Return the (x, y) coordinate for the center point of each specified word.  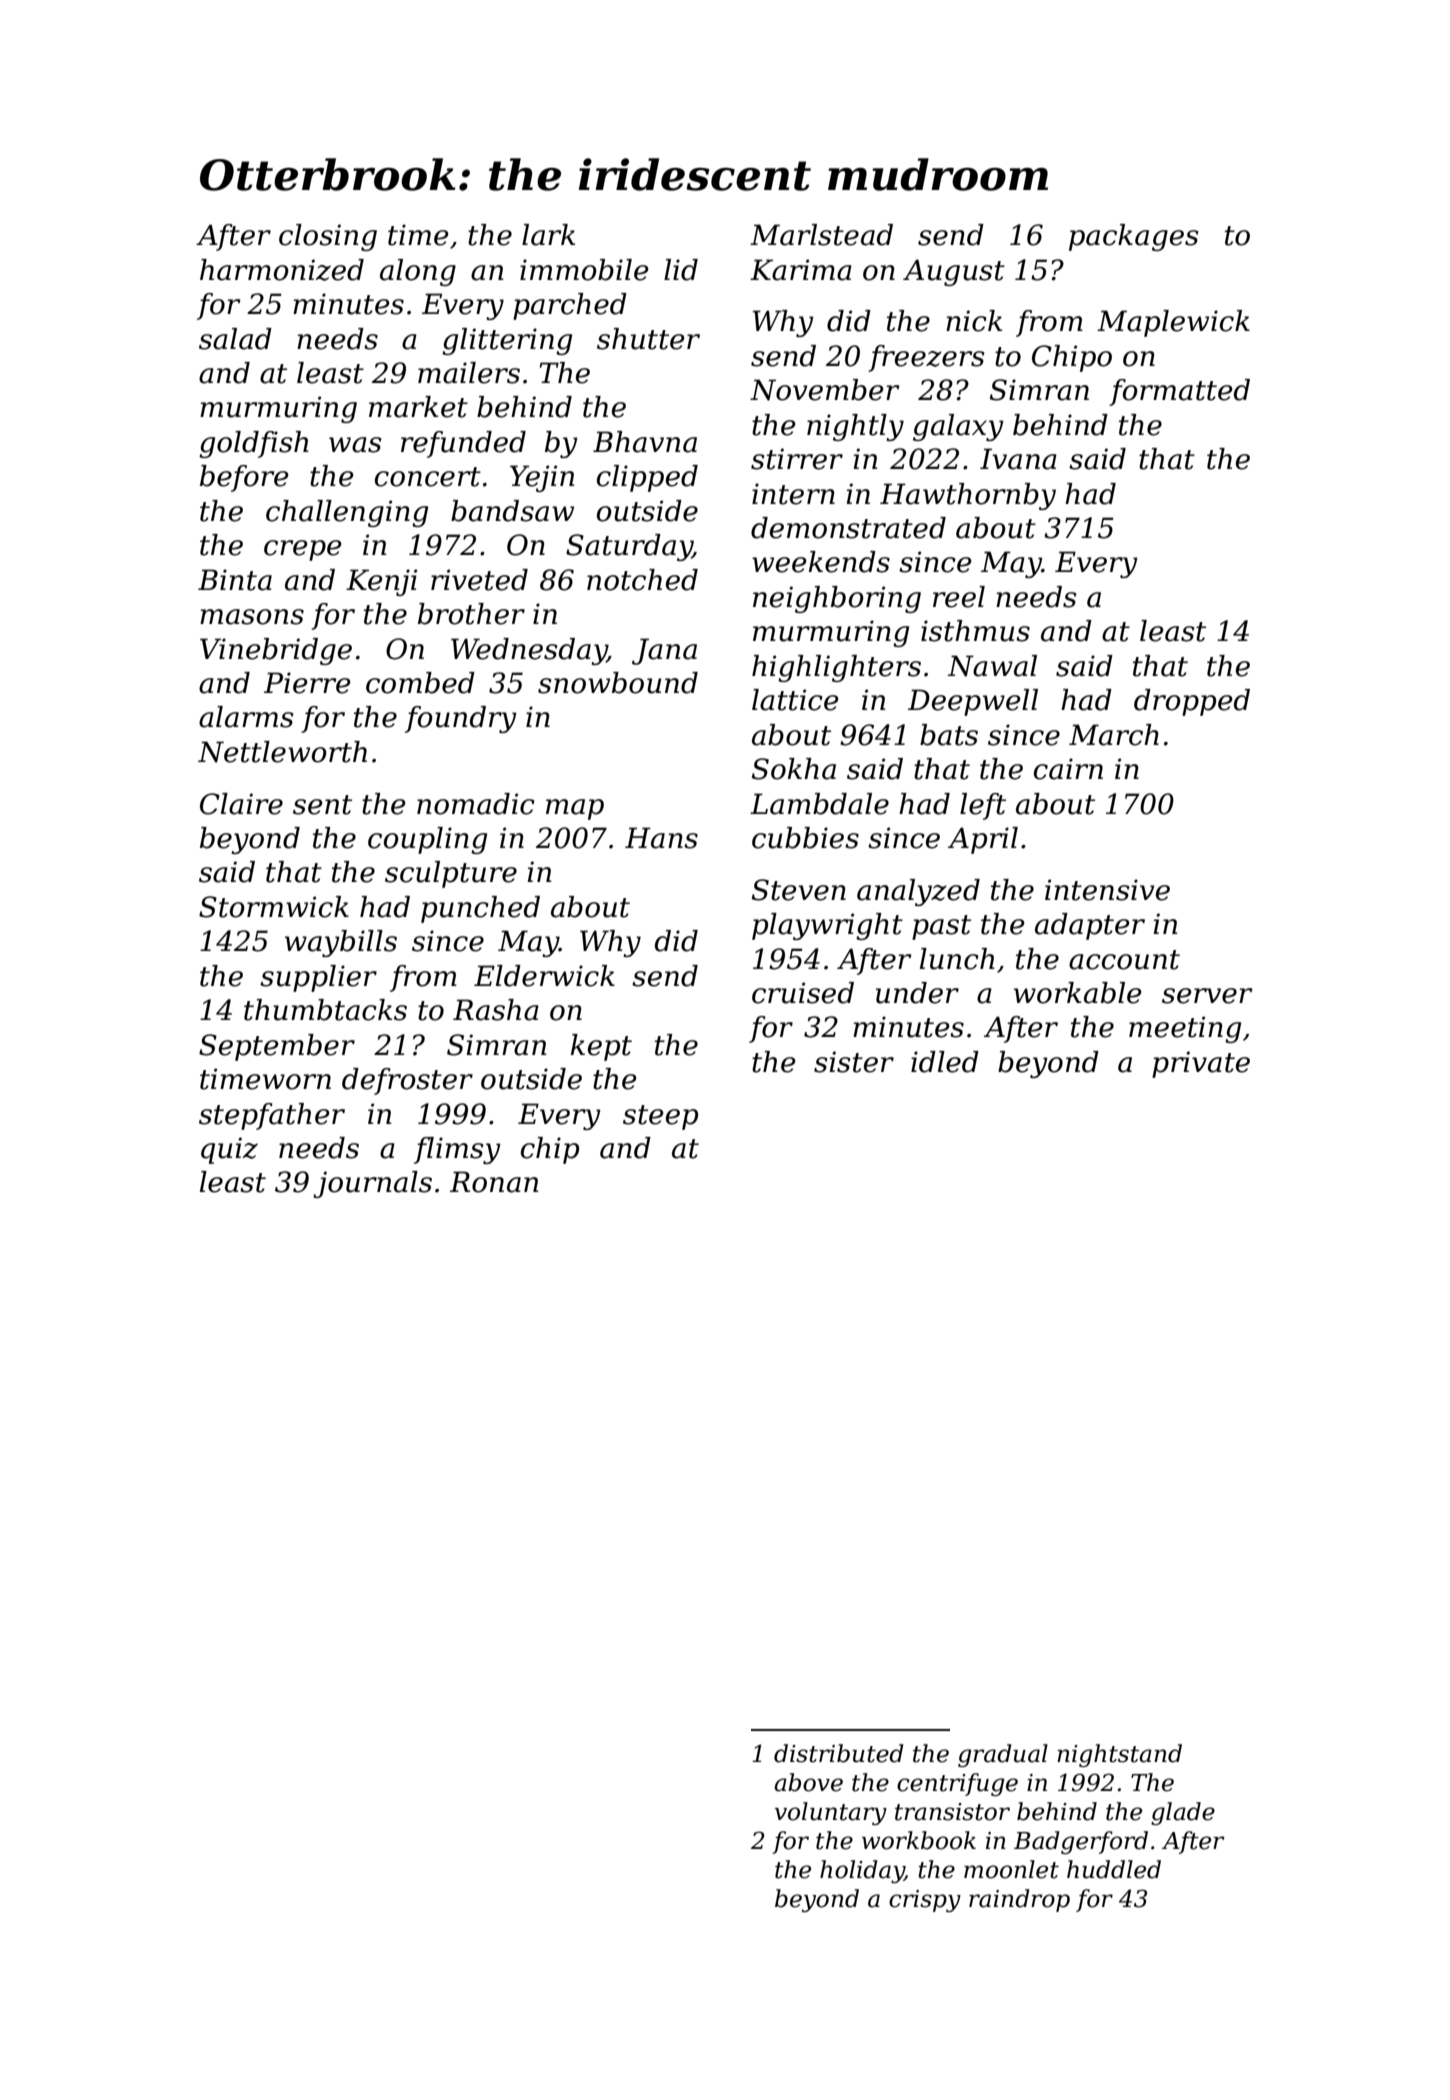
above (808, 1782)
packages (1134, 237)
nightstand (1119, 1755)
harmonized (282, 270)
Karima (801, 270)
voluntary (831, 1813)
